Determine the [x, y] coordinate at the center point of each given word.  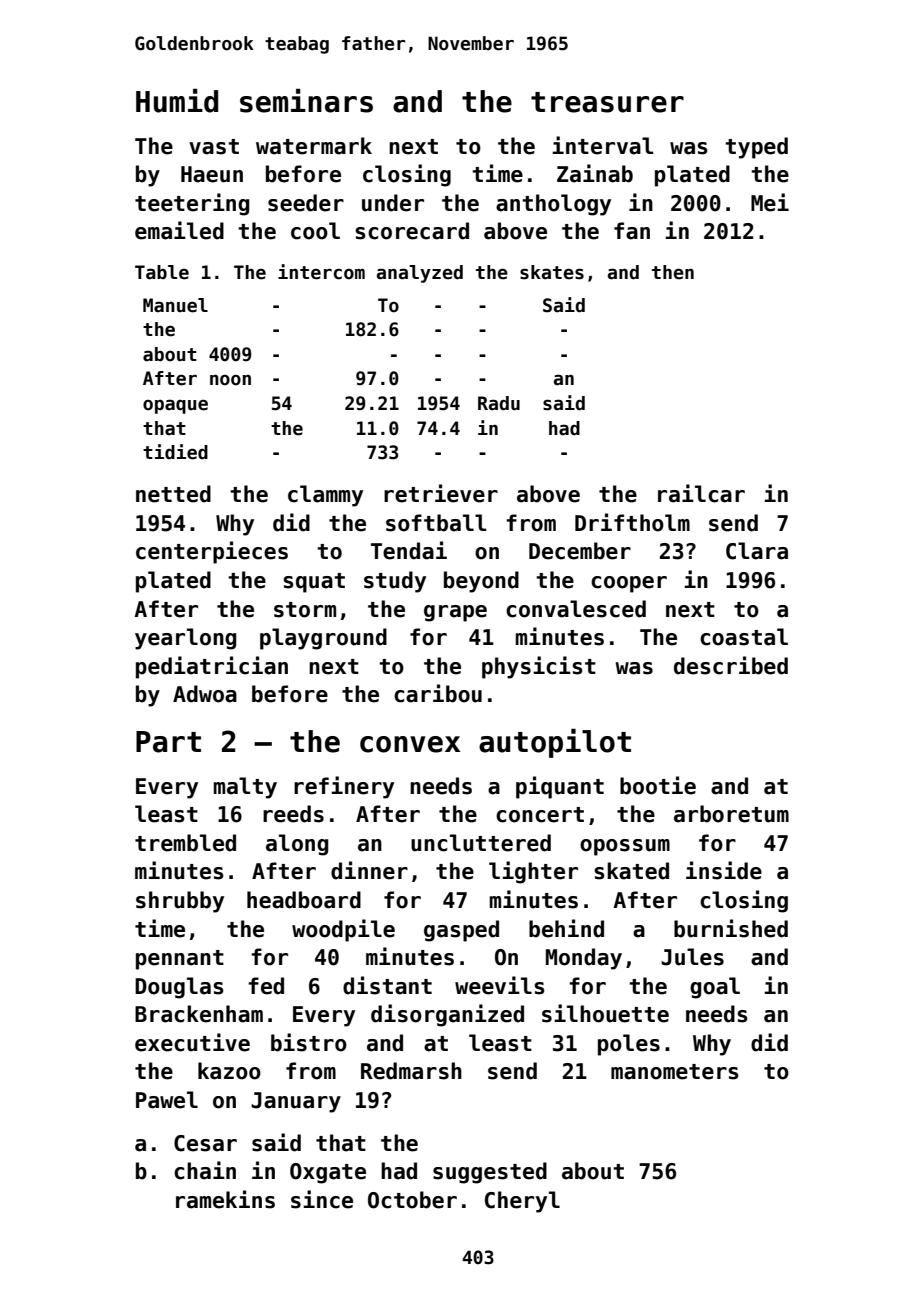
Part [168, 742]
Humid [177, 101]
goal [715, 988]
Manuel [175, 305]
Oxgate [328, 1173]
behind [566, 928]
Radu [499, 403]
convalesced [576, 609]
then [673, 272]
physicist [539, 667]
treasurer [607, 102]
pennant [180, 960]
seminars [306, 101]
